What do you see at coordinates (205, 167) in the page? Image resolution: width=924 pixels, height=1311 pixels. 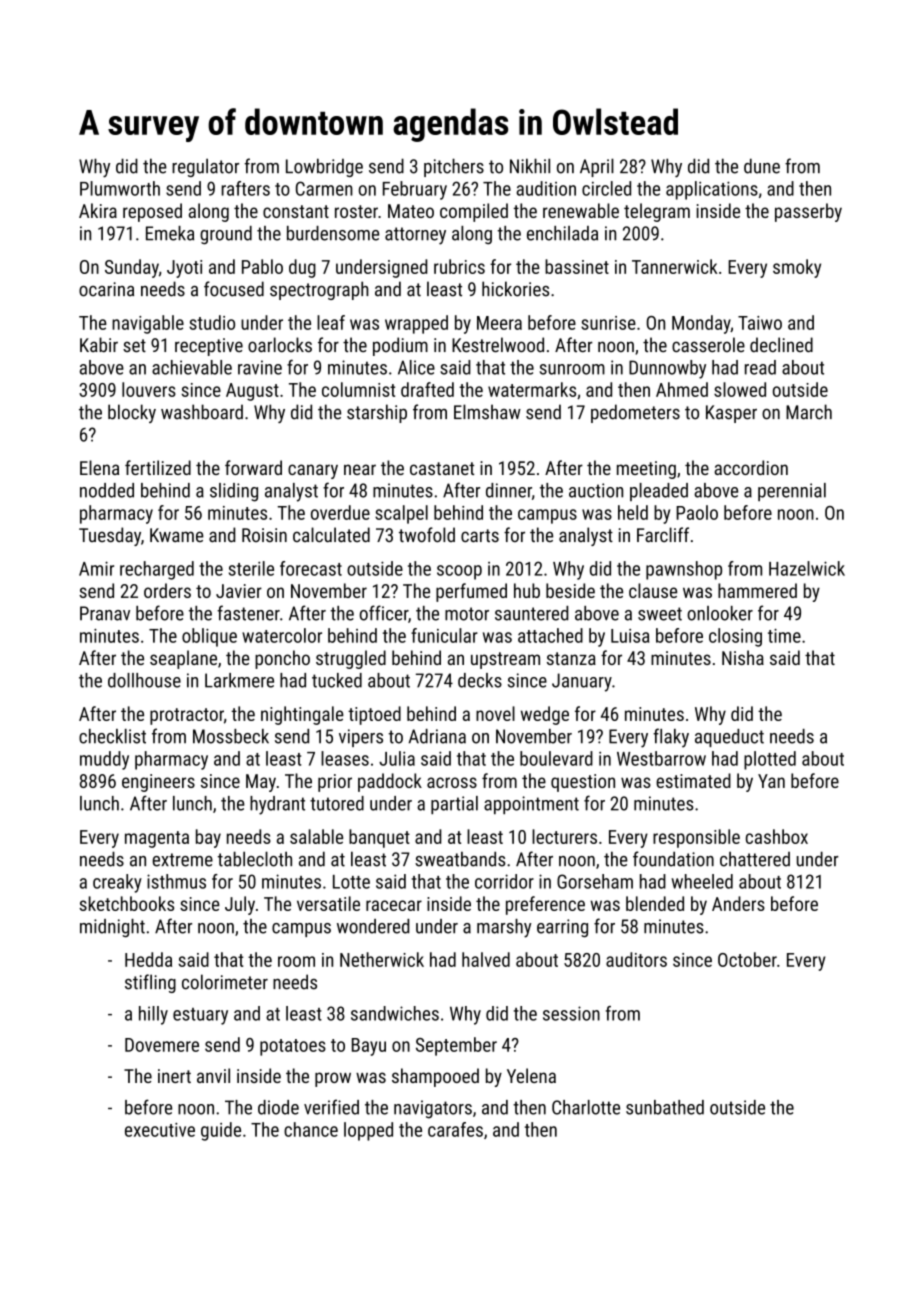 I see `regulator` at bounding box center [205, 167].
